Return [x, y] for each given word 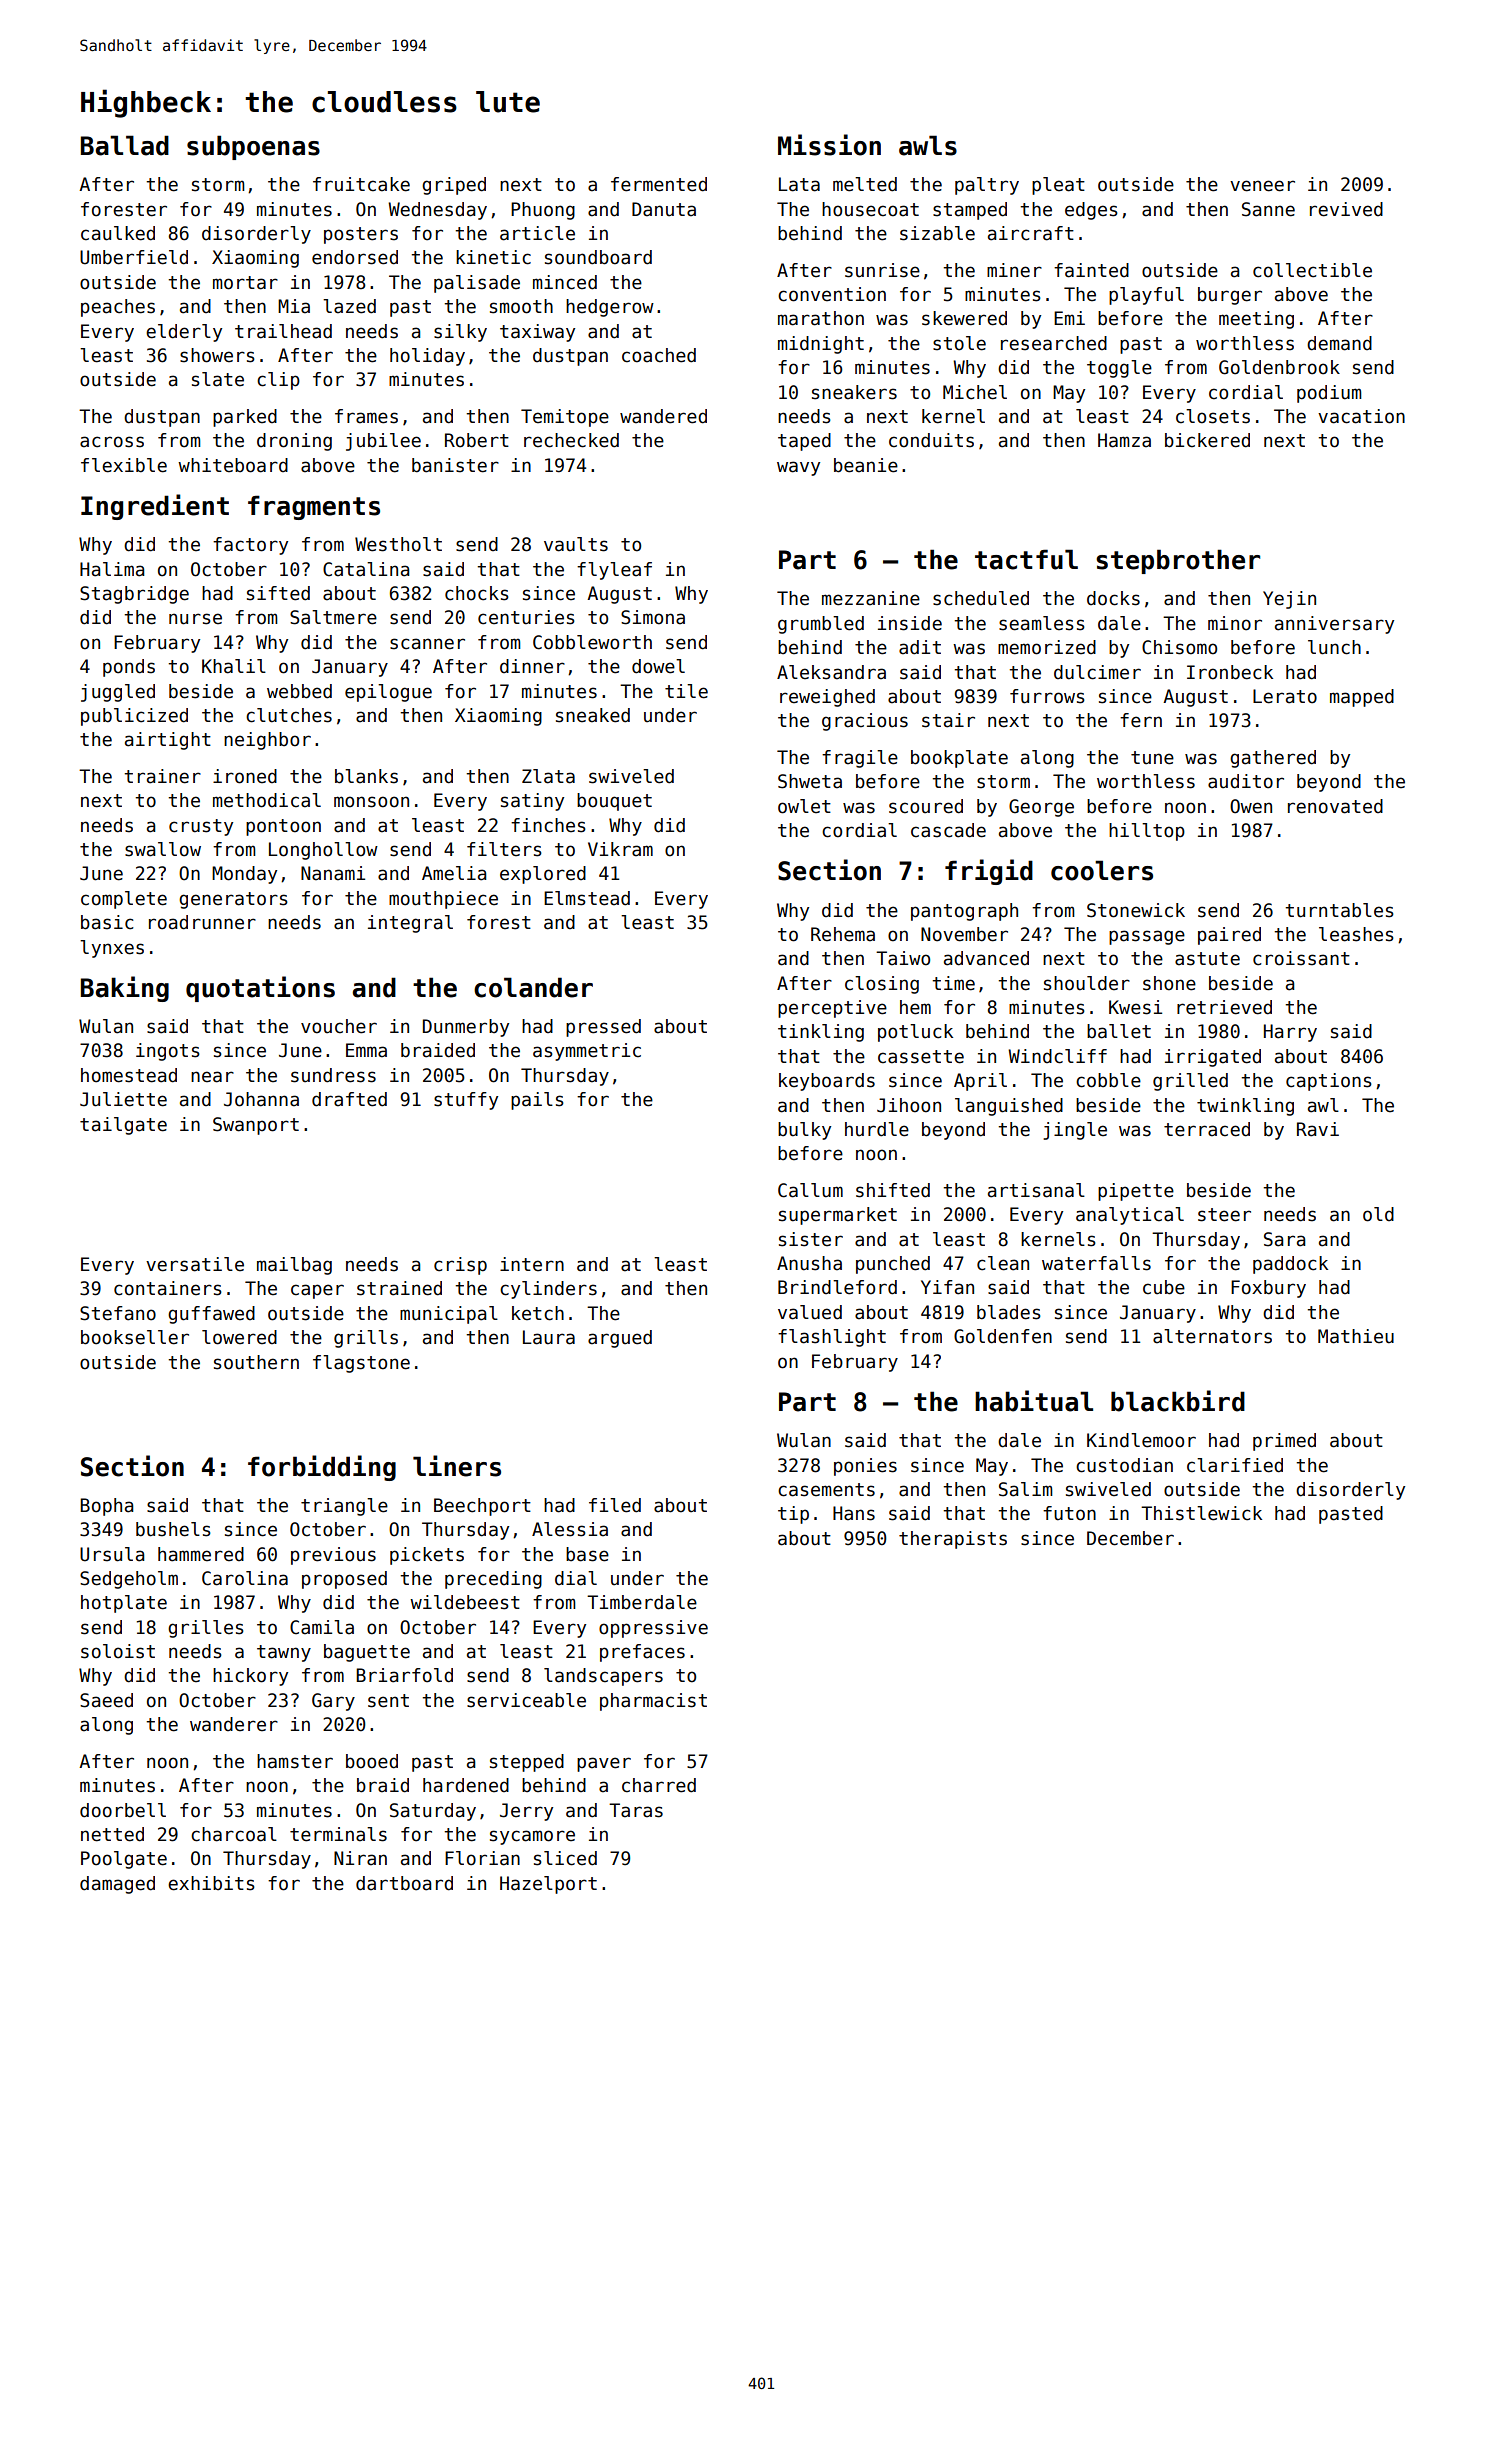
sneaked [593, 715]
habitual [1034, 1401]
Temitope [565, 418]
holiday [427, 357]
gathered [1273, 759]
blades [1009, 1312]
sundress [333, 1075]
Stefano [118, 1313]
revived [1346, 209]
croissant [1301, 958]
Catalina [366, 569]
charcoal [234, 1834]
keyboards [827, 1082]
